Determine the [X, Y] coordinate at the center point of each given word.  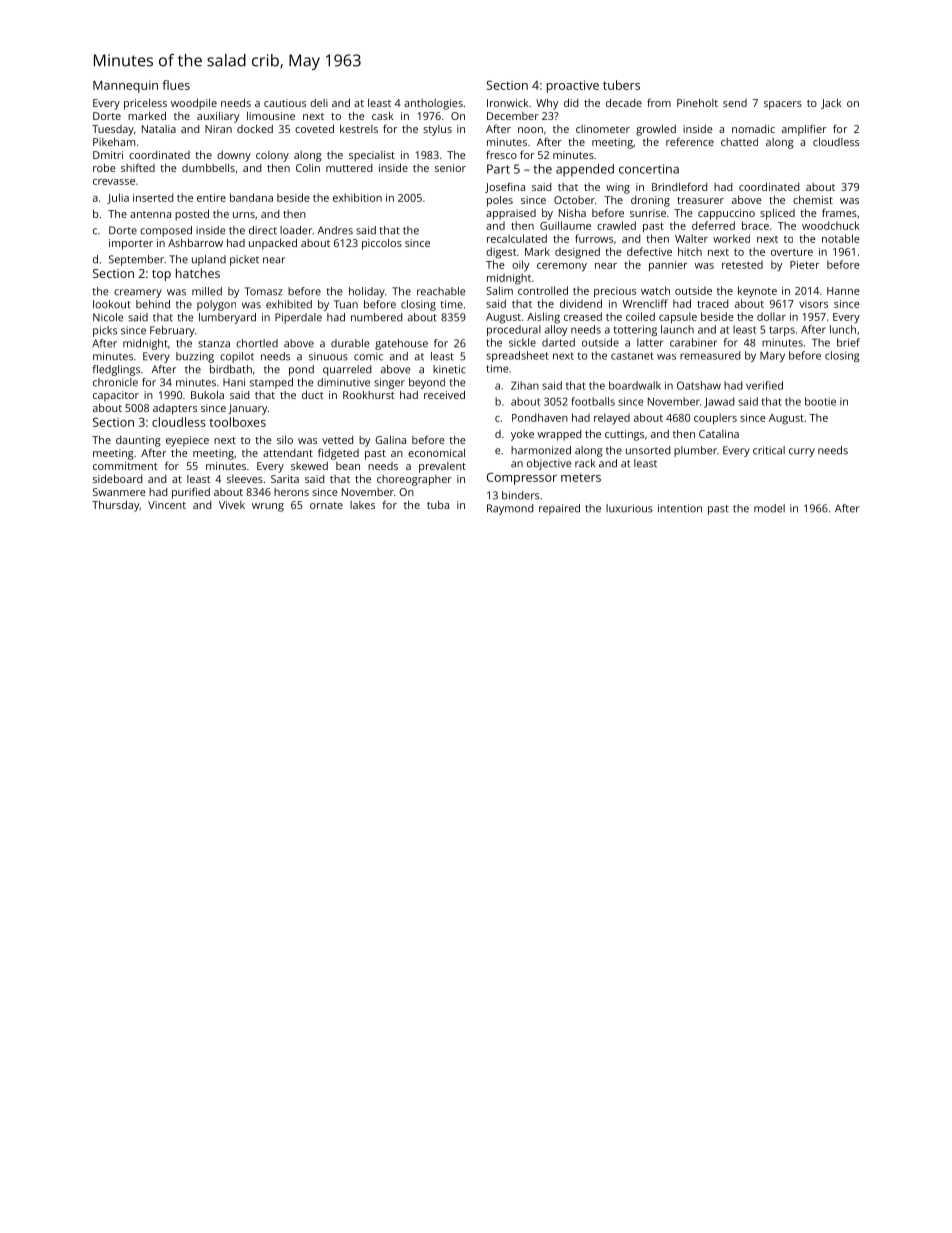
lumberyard [227, 318]
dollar [771, 316]
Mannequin [125, 86]
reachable [441, 291]
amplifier [804, 130]
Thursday [115, 506]
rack [585, 463]
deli [319, 103]
